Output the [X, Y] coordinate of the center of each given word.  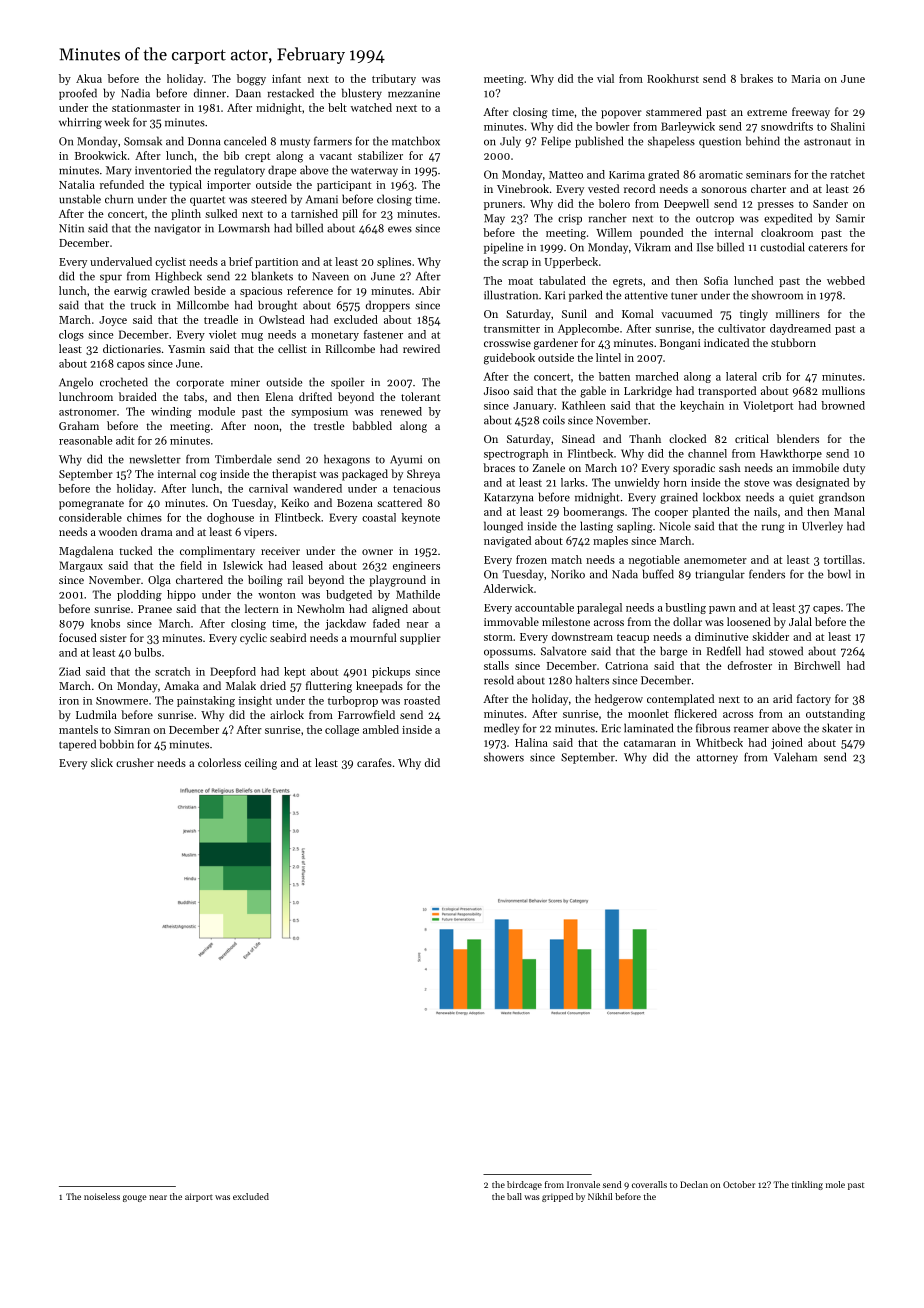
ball [514, 1196]
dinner [210, 93]
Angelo [76, 383]
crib [771, 376]
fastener [383, 334]
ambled [381, 729]
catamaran [650, 743]
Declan [694, 1184]
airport [199, 1197]
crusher [135, 762]
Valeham [795, 757]
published [599, 142]
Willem [614, 232]
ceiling [261, 764]
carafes [374, 762]
